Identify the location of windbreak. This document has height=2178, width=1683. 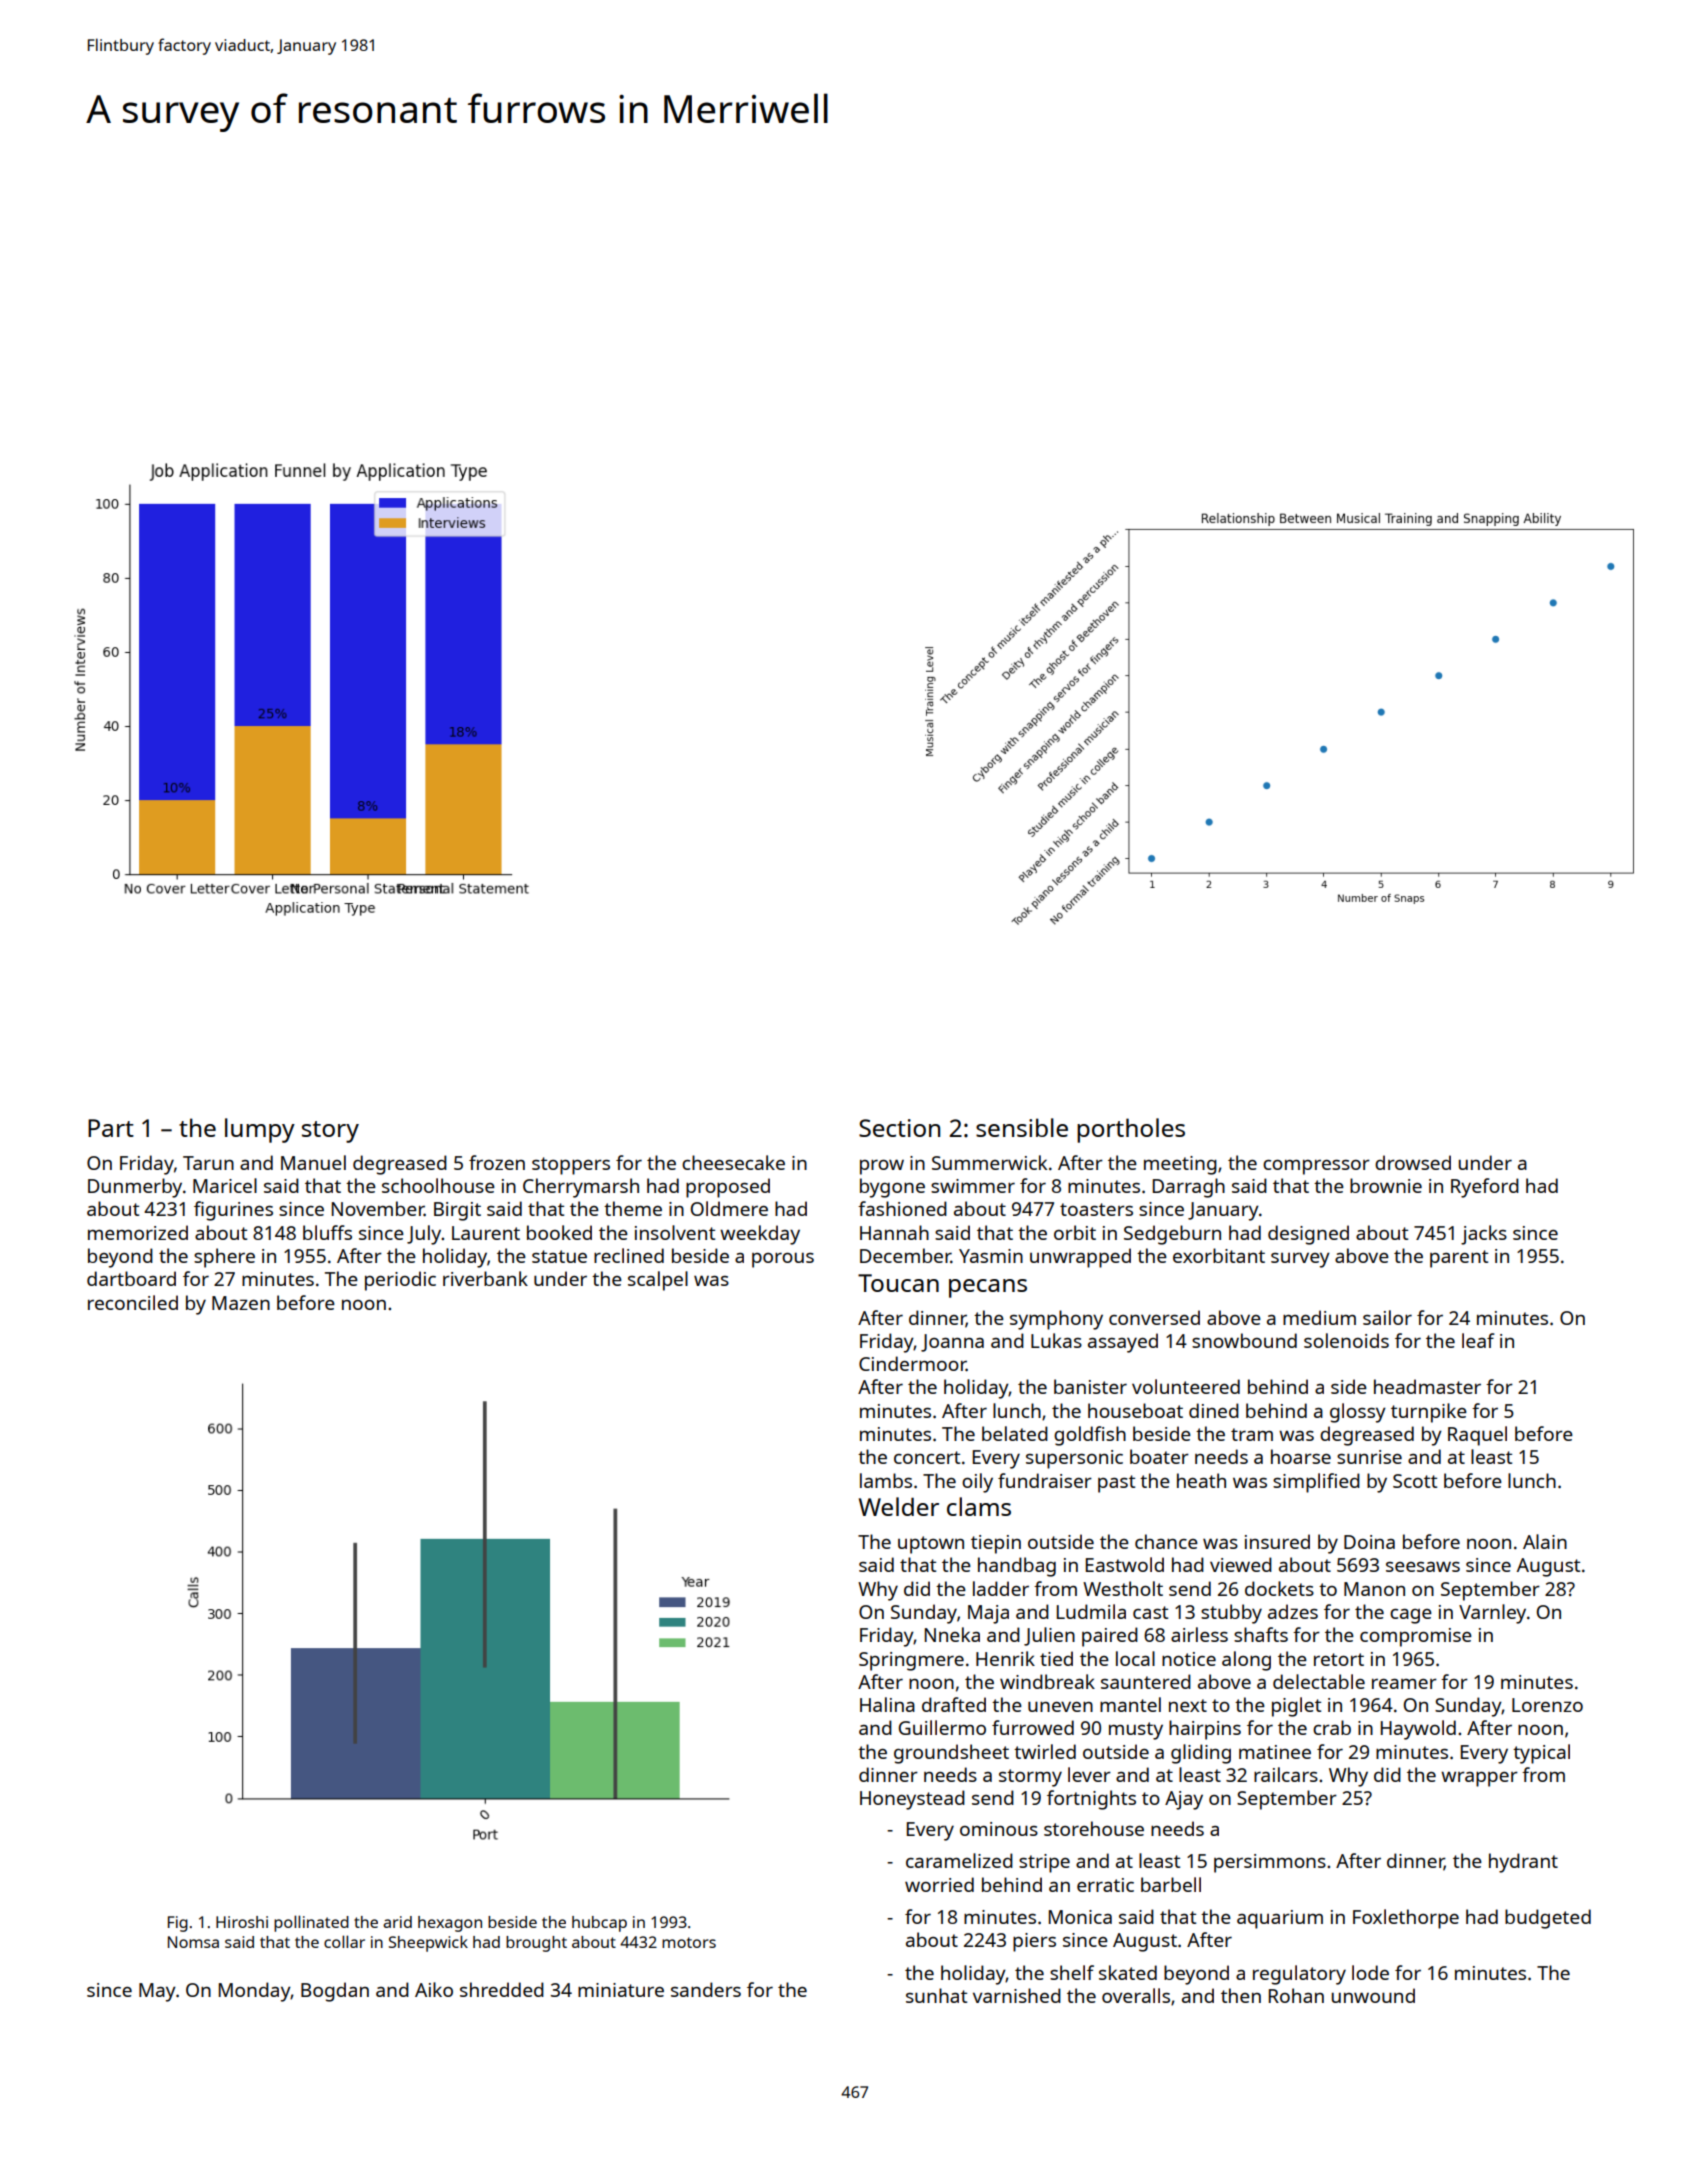
(1047, 1681).
